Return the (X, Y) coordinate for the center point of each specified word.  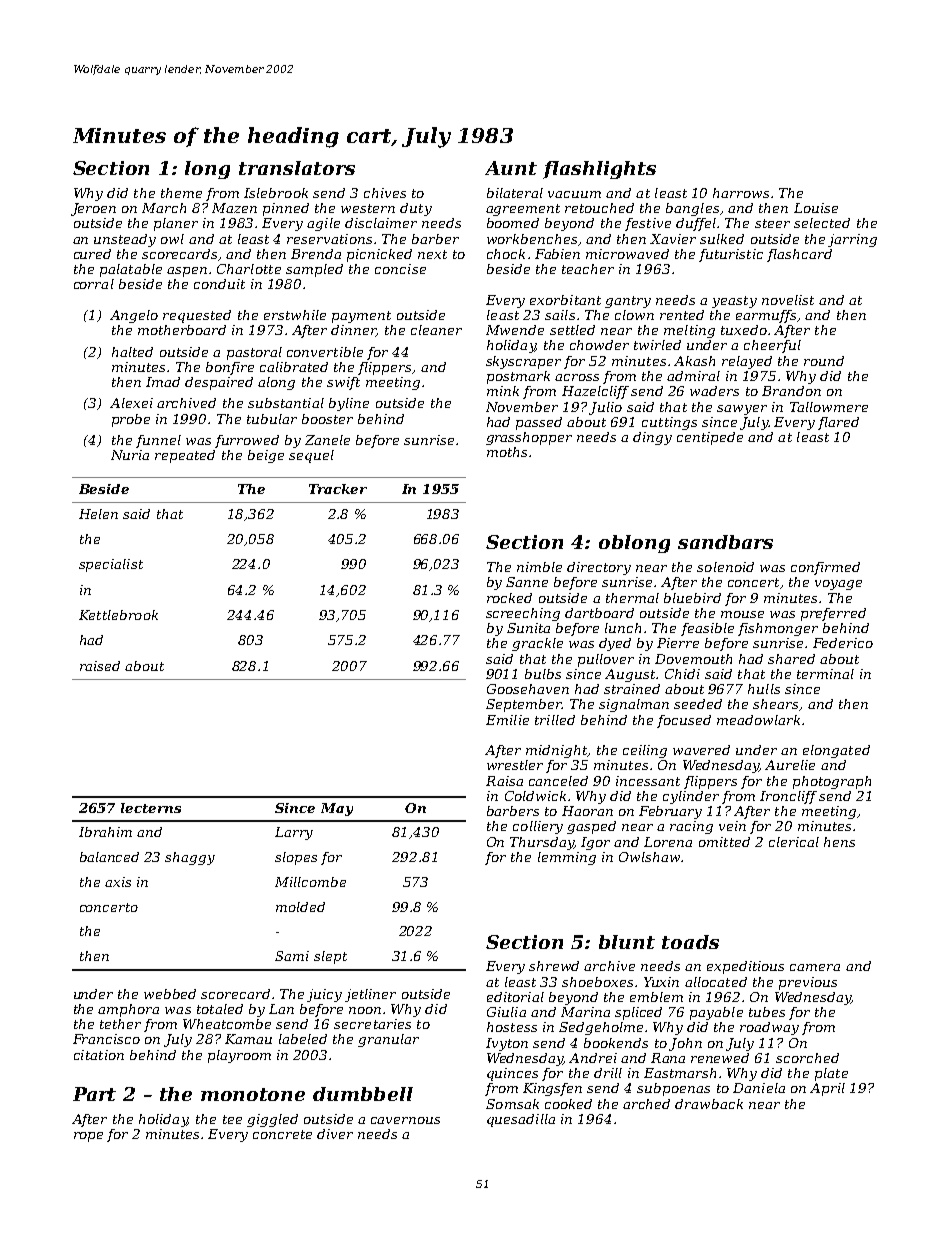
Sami (292, 956)
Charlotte (249, 269)
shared (791, 659)
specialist (111, 565)
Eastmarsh (680, 1073)
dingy (652, 438)
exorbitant (565, 300)
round (824, 361)
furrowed (247, 441)
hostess (512, 1027)
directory (599, 568)
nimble (539, 567)
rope (88, 1137)
